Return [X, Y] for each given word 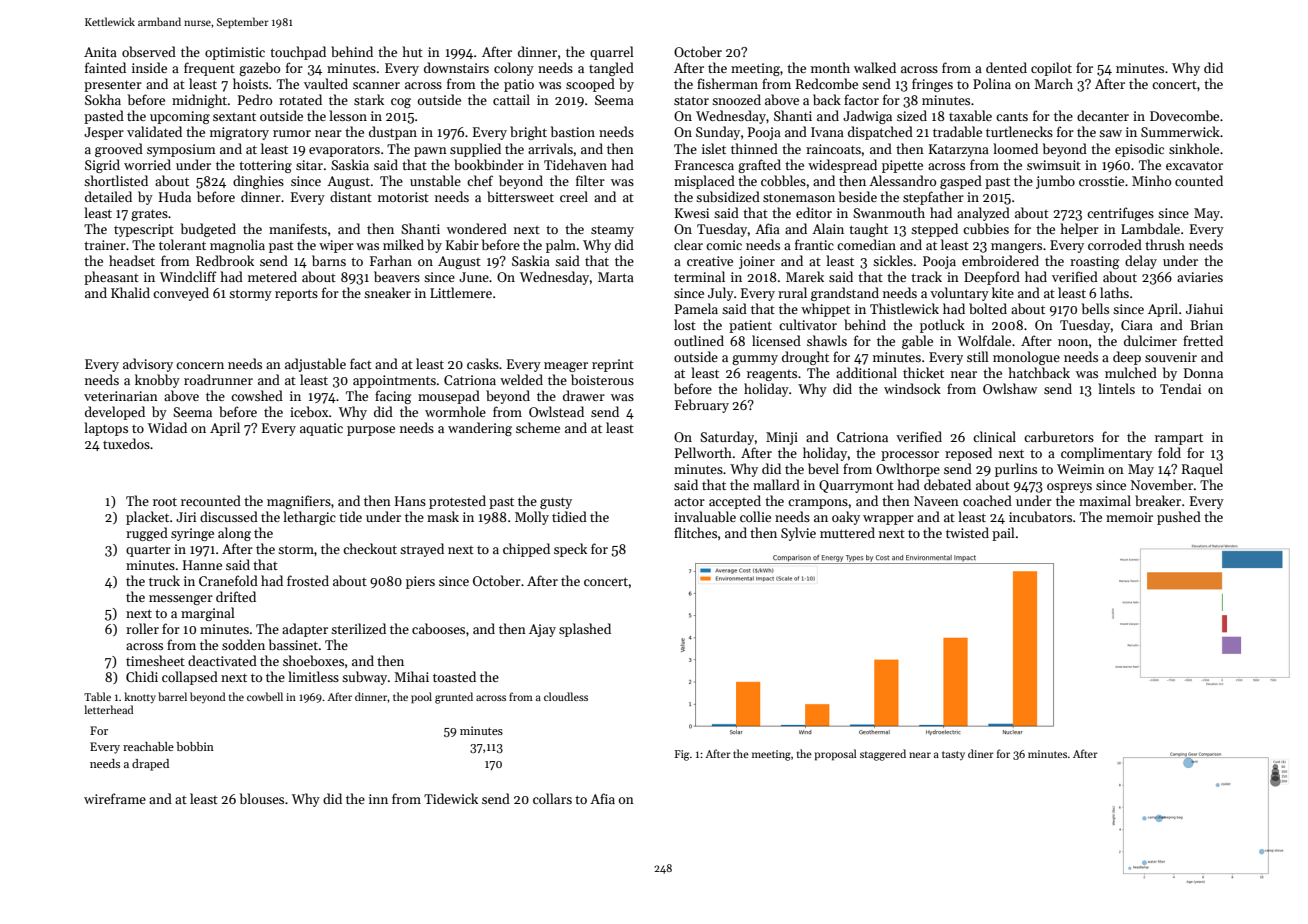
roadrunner [218, 379]
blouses [262, 798]
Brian [1206, 325]
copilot [1051, 69]
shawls [827, 340]
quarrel [612, 53]
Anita [100, 52]
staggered [883, 755]
